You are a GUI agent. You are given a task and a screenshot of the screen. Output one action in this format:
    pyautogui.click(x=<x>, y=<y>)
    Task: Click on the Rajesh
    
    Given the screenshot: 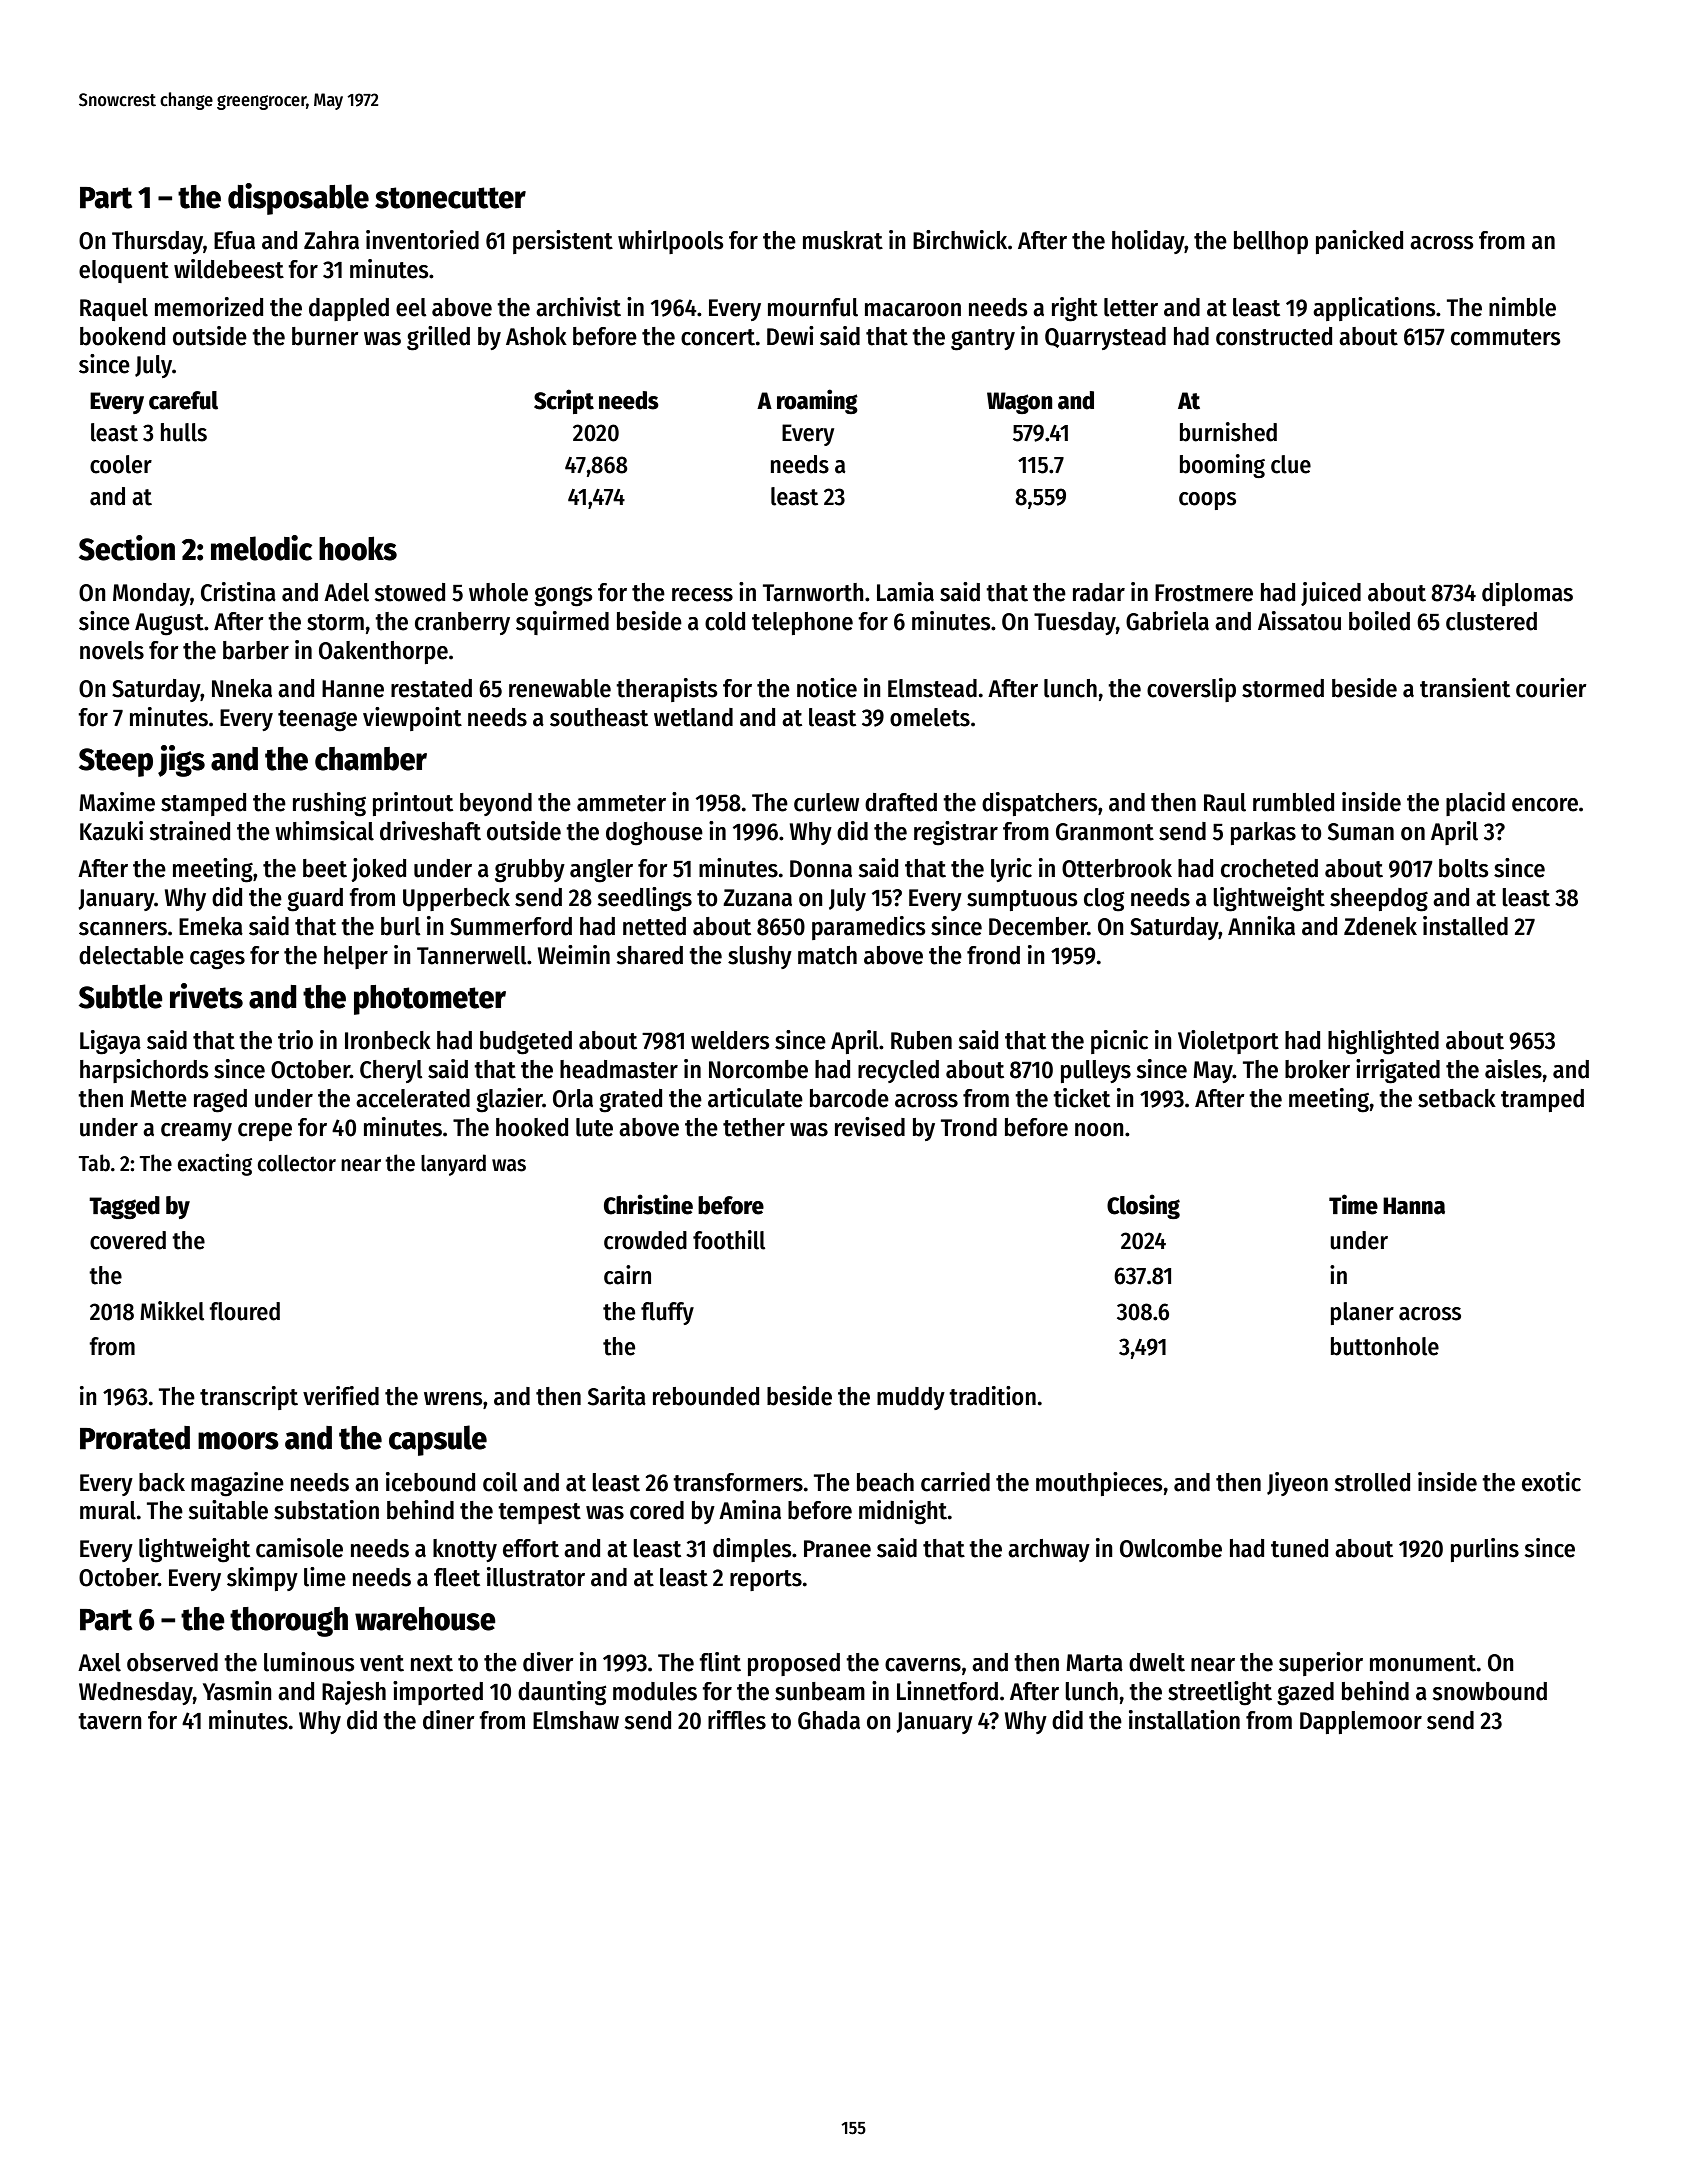 What is the action you would take?
    pyautogui.click(x=354, y=1693)
